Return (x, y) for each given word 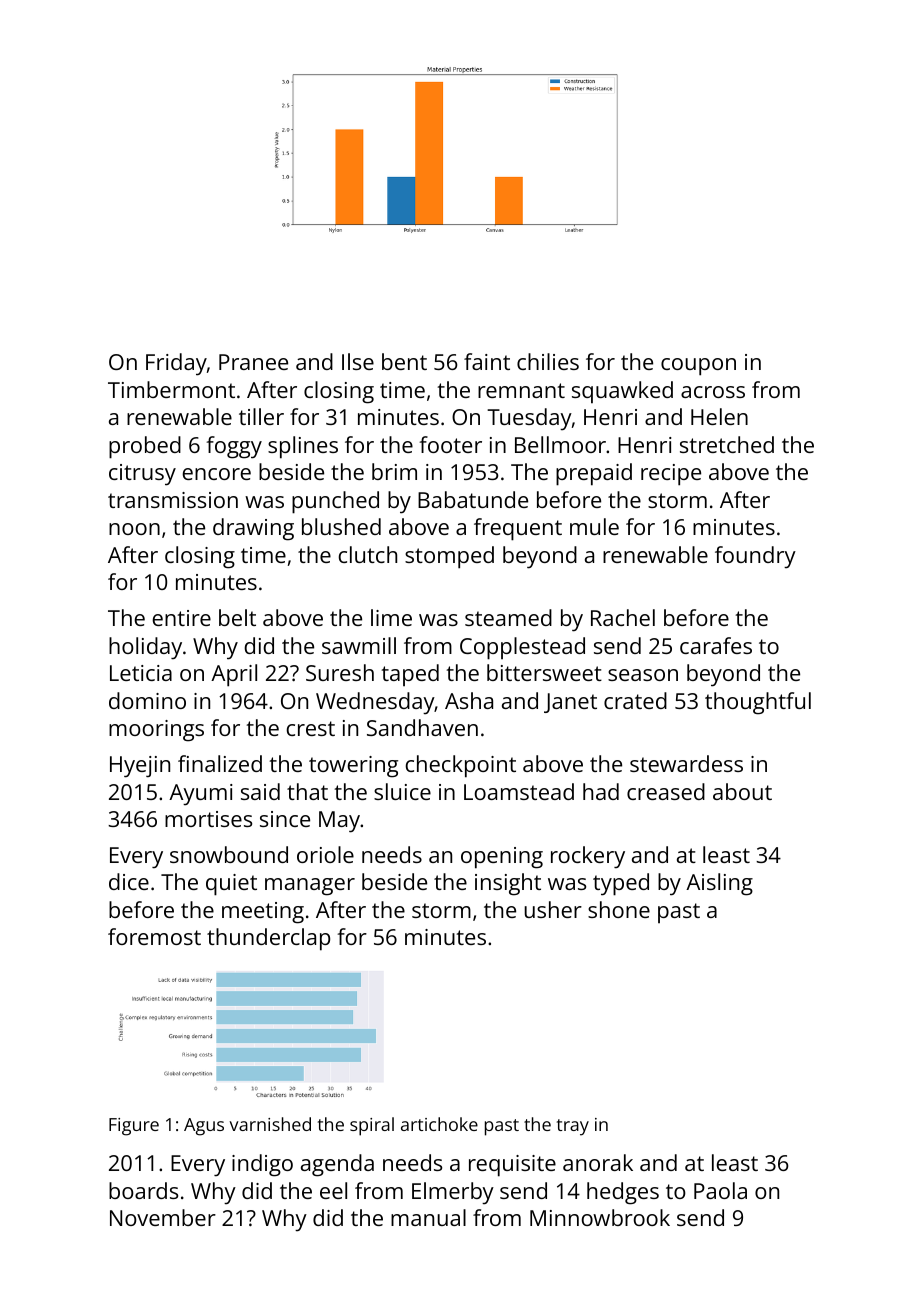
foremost (154, 936)
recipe (671, 475)
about (742, 791)
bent (404, 361)
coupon (698, 367)
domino (147, 700)
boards (143, 1190)
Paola (720, 1190)
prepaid (594, 474)
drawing (253, 529)
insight (508, 884)
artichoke (439, 1124)
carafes (716, 645)
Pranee (253, 362)
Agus (204, 1127)
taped (410, 675)
